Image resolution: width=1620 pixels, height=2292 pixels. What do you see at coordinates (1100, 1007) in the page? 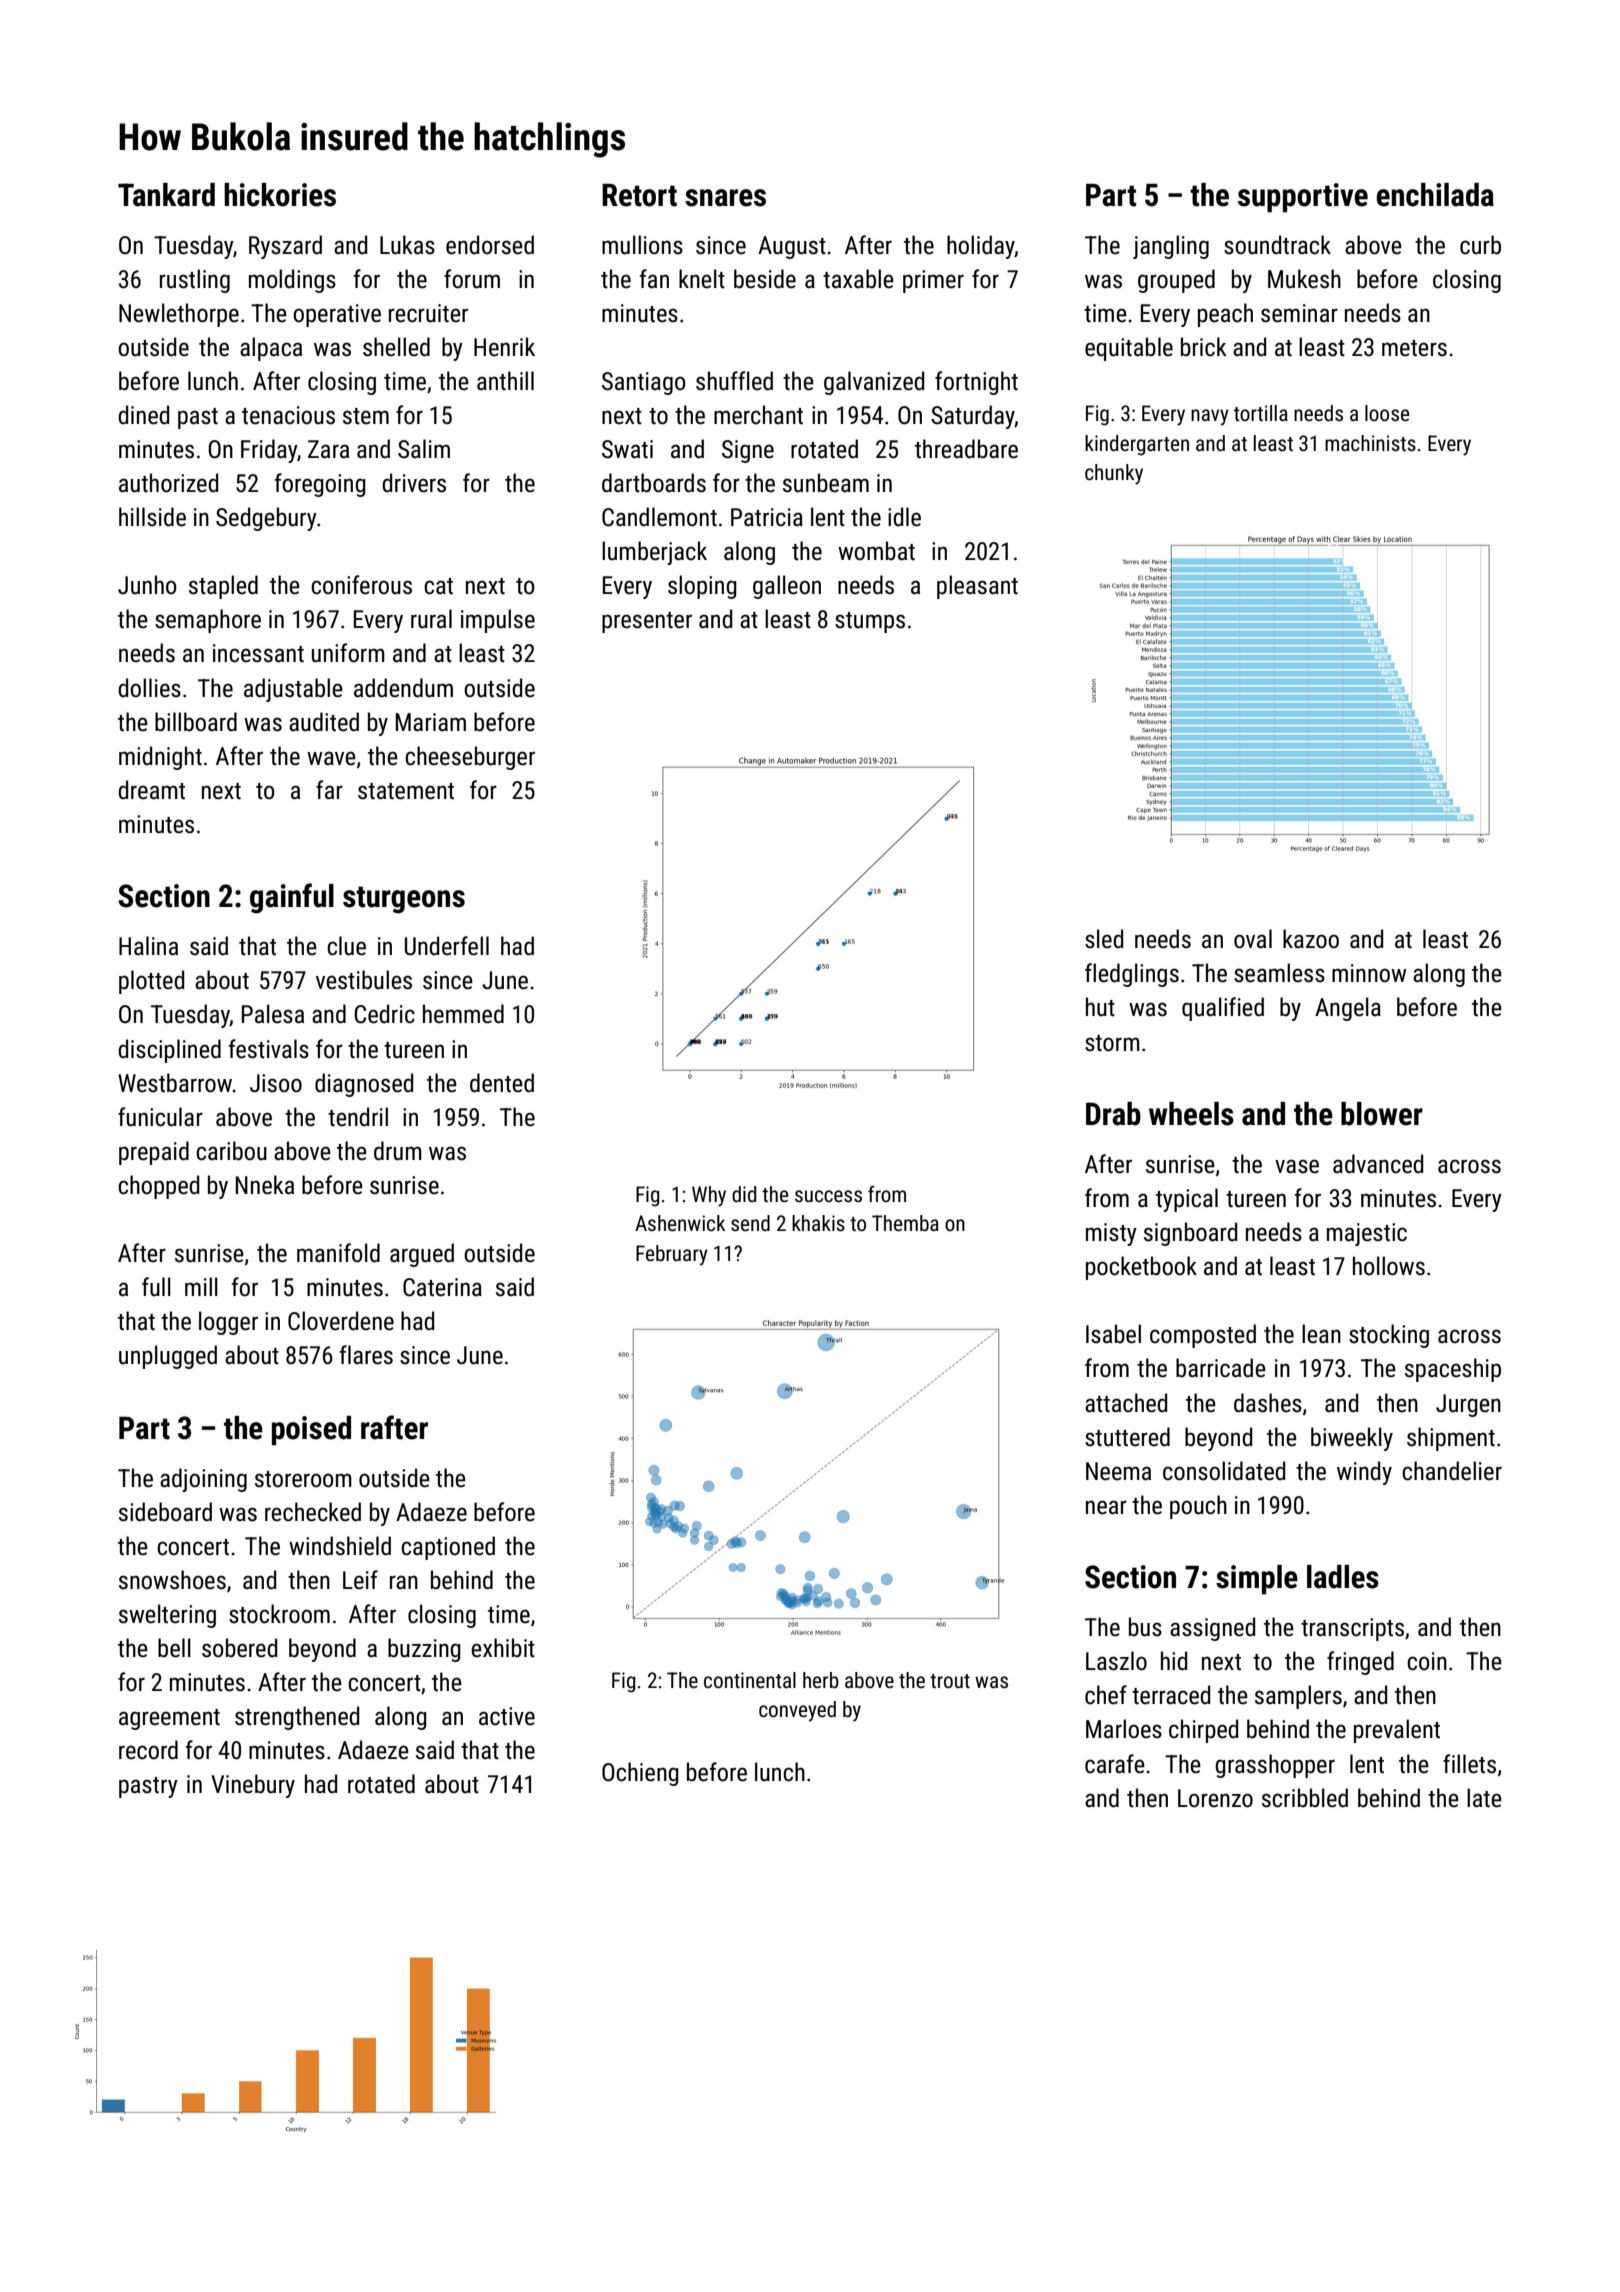
I see `hut` at bounding box center [1100, 1007].
